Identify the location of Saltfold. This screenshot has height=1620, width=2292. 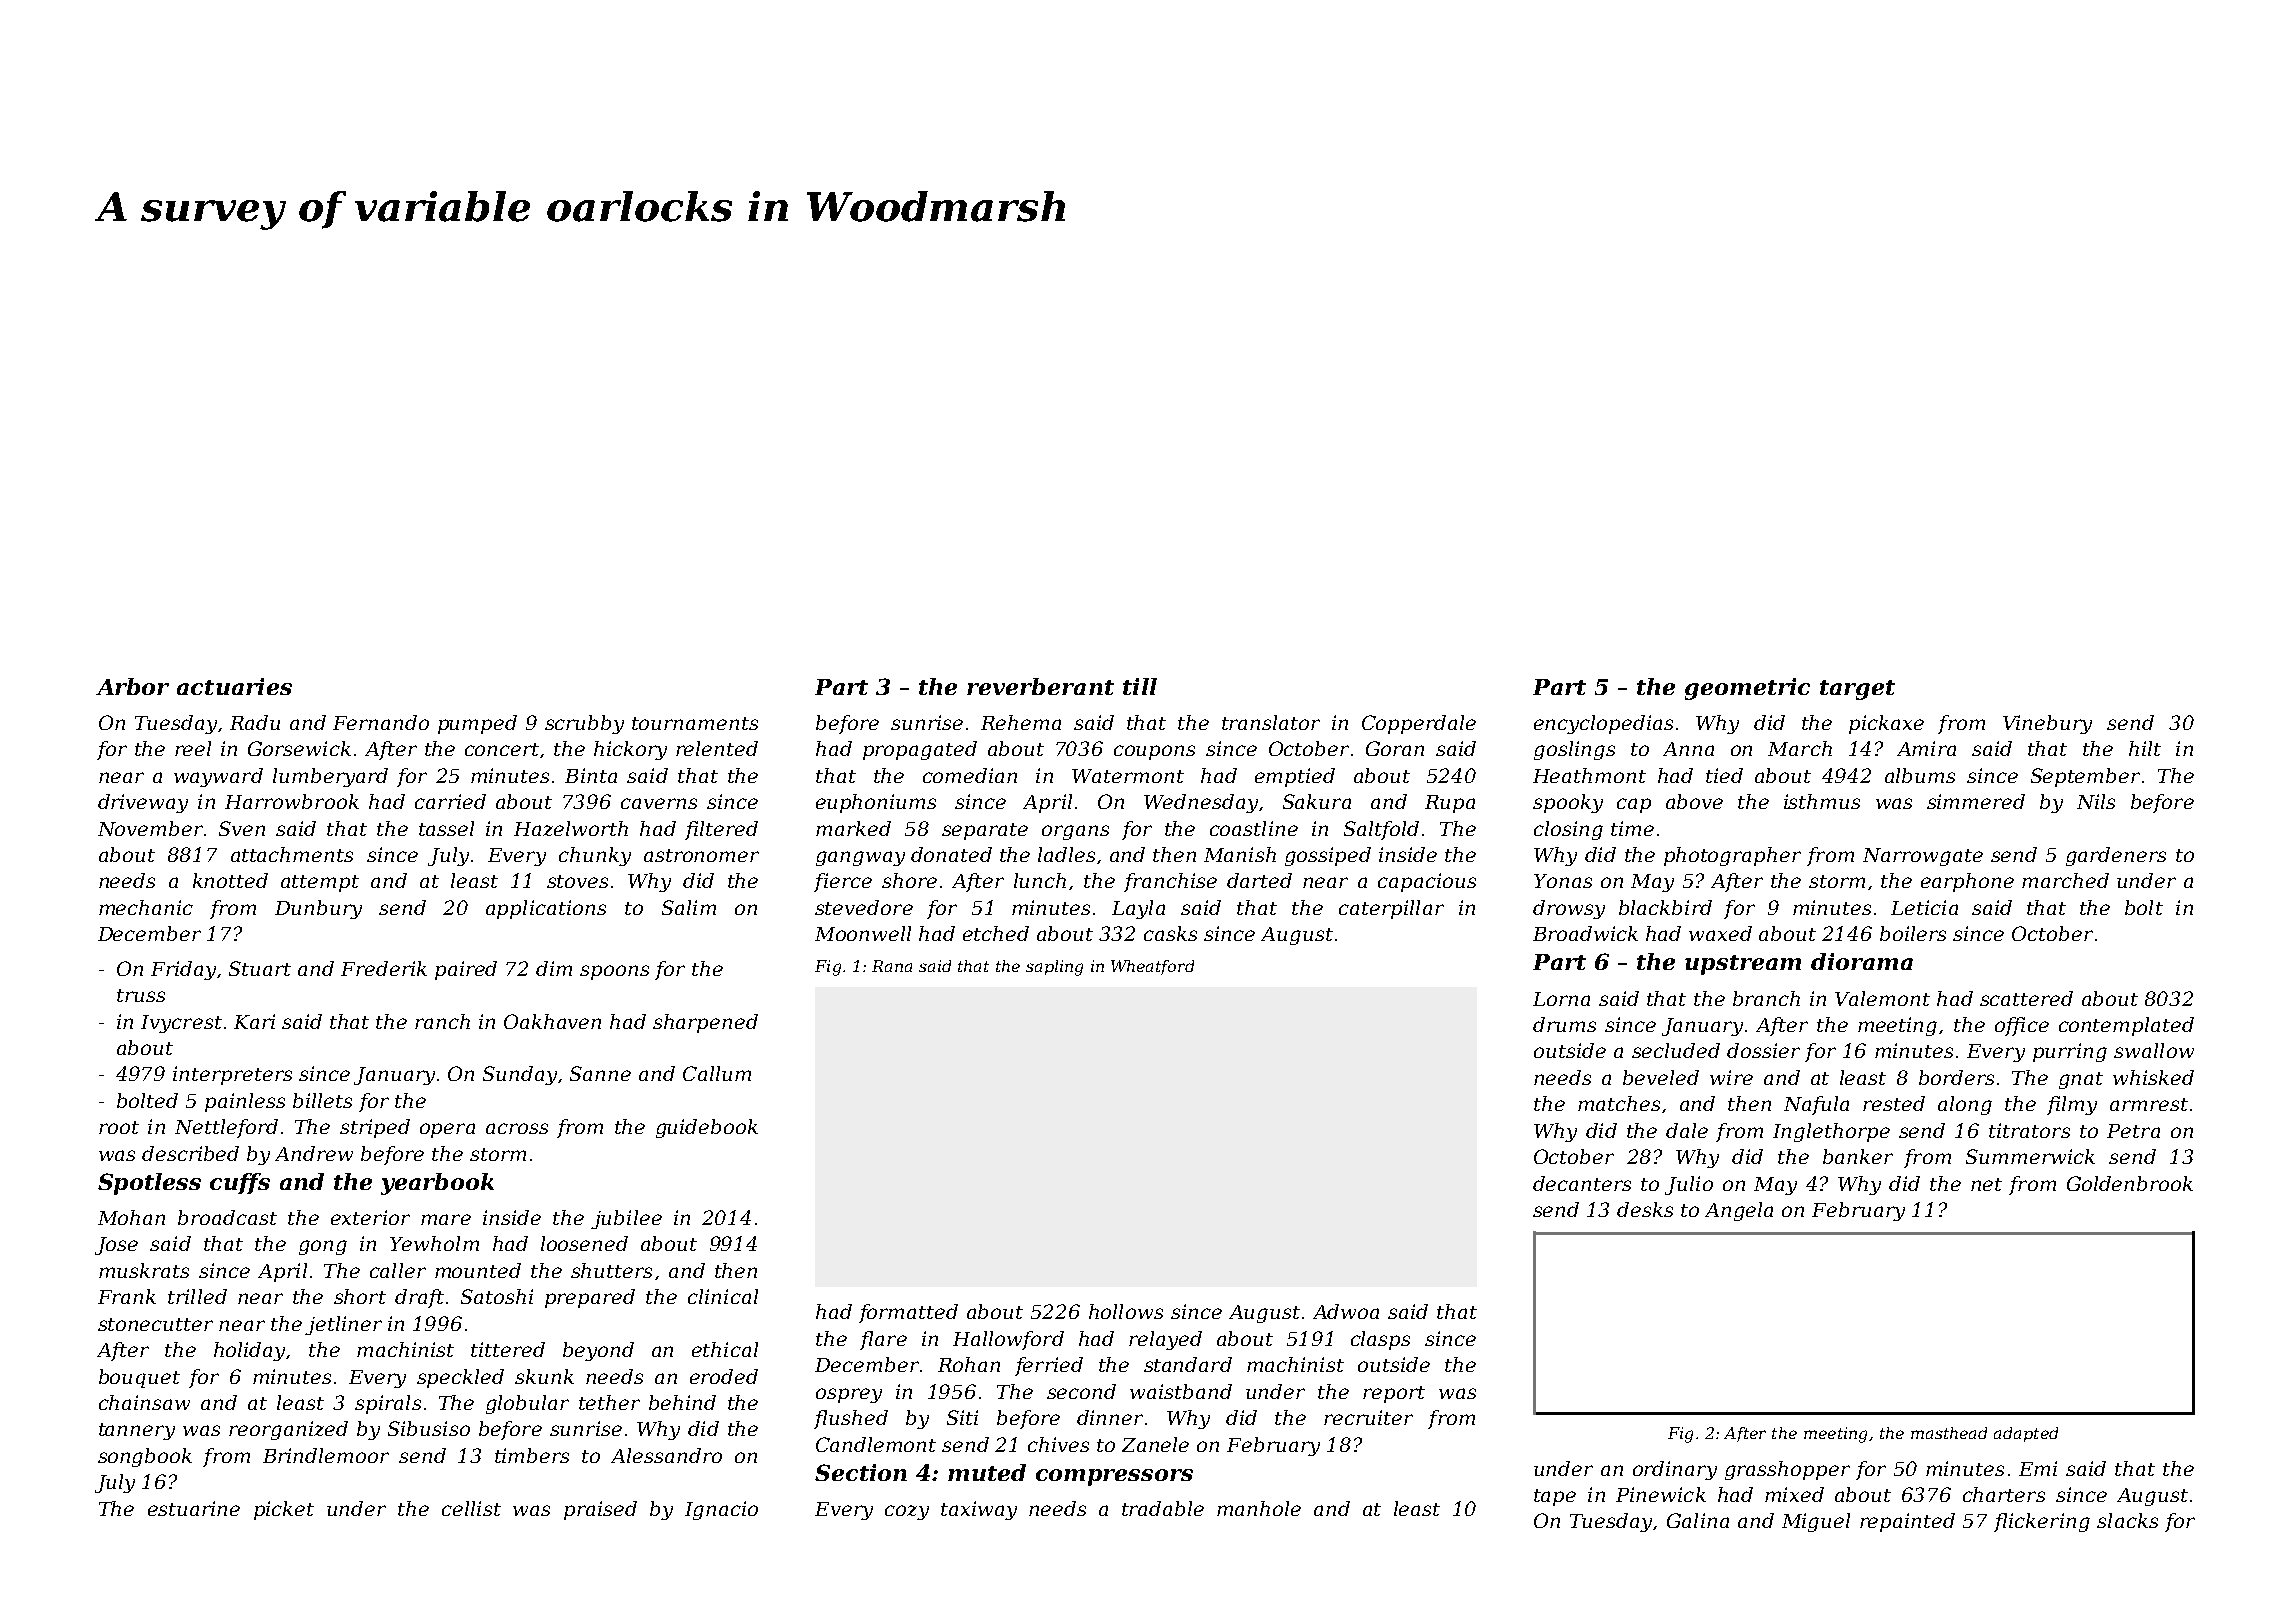
(1381, 830).
